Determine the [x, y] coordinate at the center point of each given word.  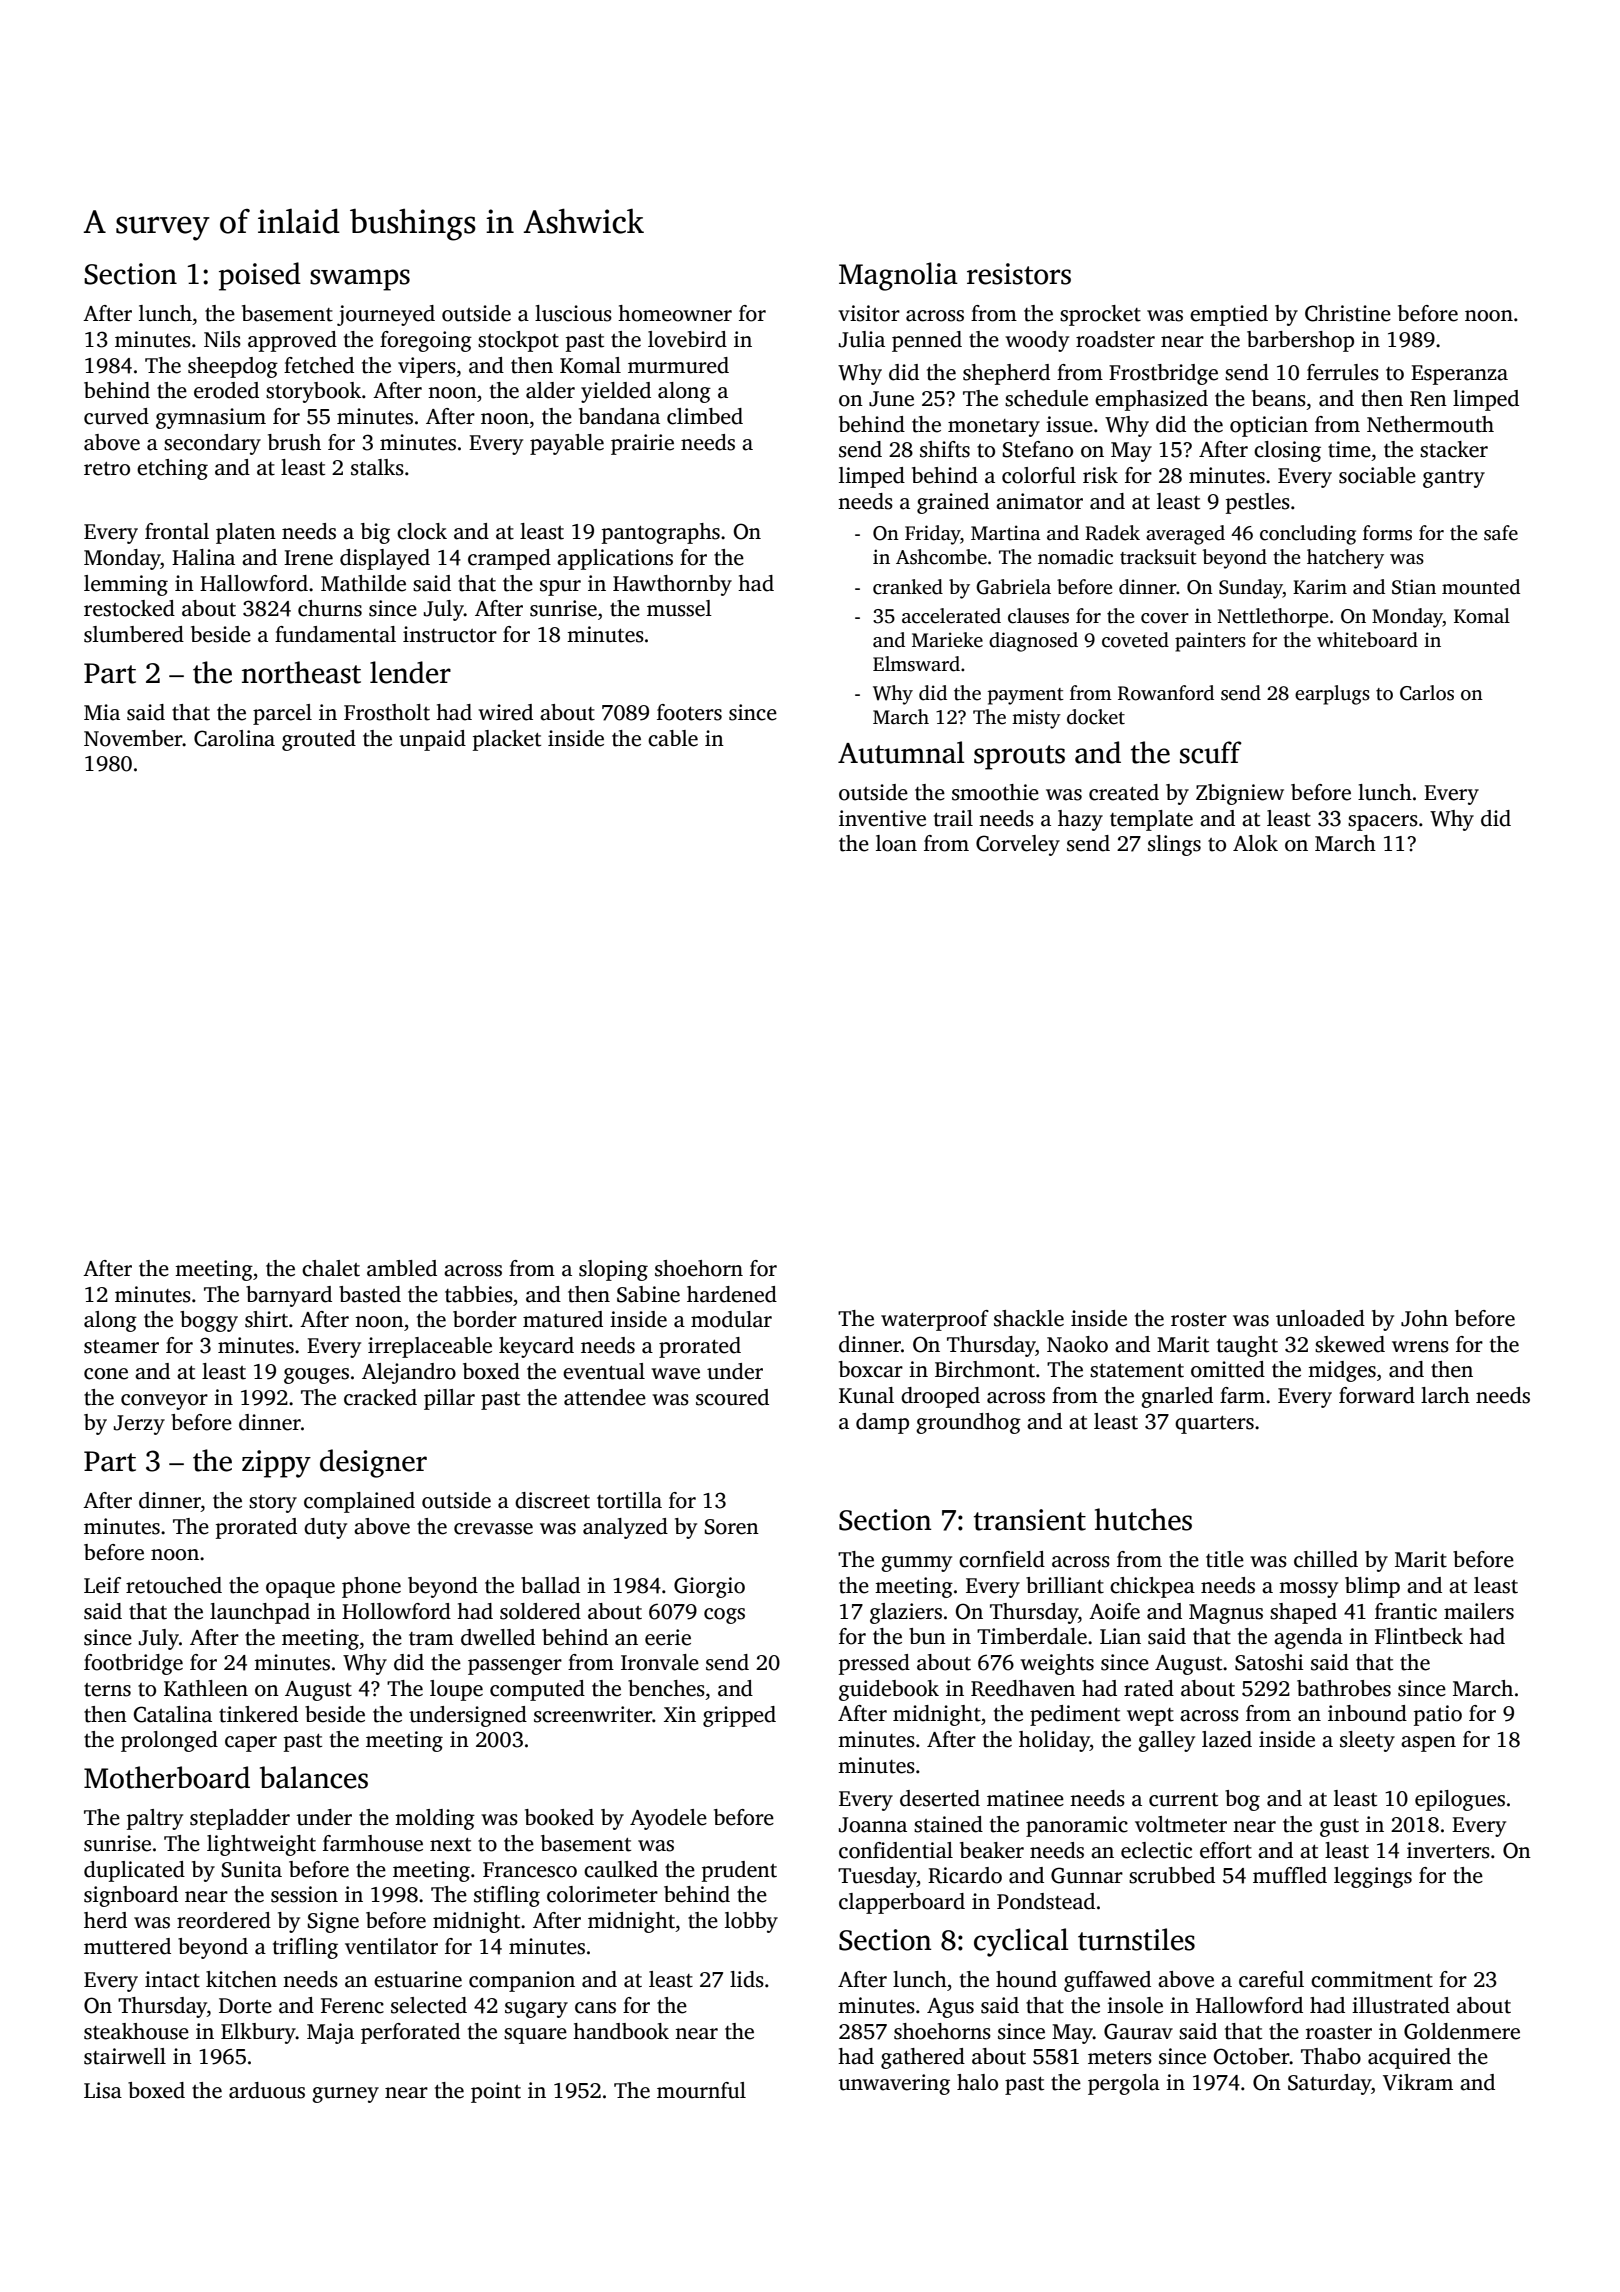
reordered [224, 1920]
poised [260, 276]
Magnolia [898, 276]
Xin [680, 1714]
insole [1135, 2005]
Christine [1348, 313]
